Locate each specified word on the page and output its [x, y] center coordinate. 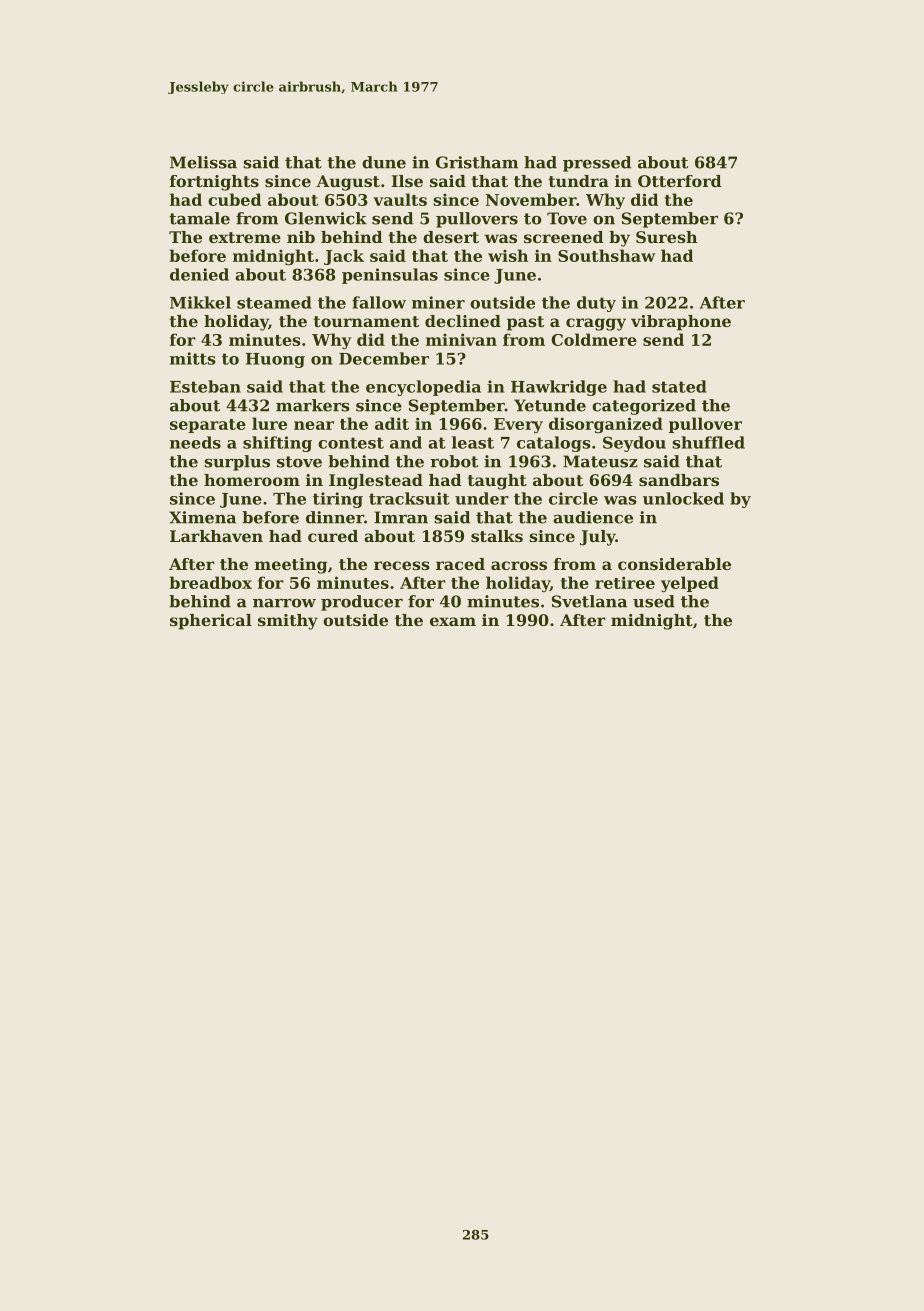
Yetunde [550, 405]
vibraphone [681, 323]
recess [402, 565]
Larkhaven [216, 536]
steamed [274, 302]
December [384, 358]
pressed [597, 164]
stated [679, 386]
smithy [288, 622]
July [597, 538]
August [348, 183]
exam [453, 621]
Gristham [477, 162]
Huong [275, 360]
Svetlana [589, 601]
